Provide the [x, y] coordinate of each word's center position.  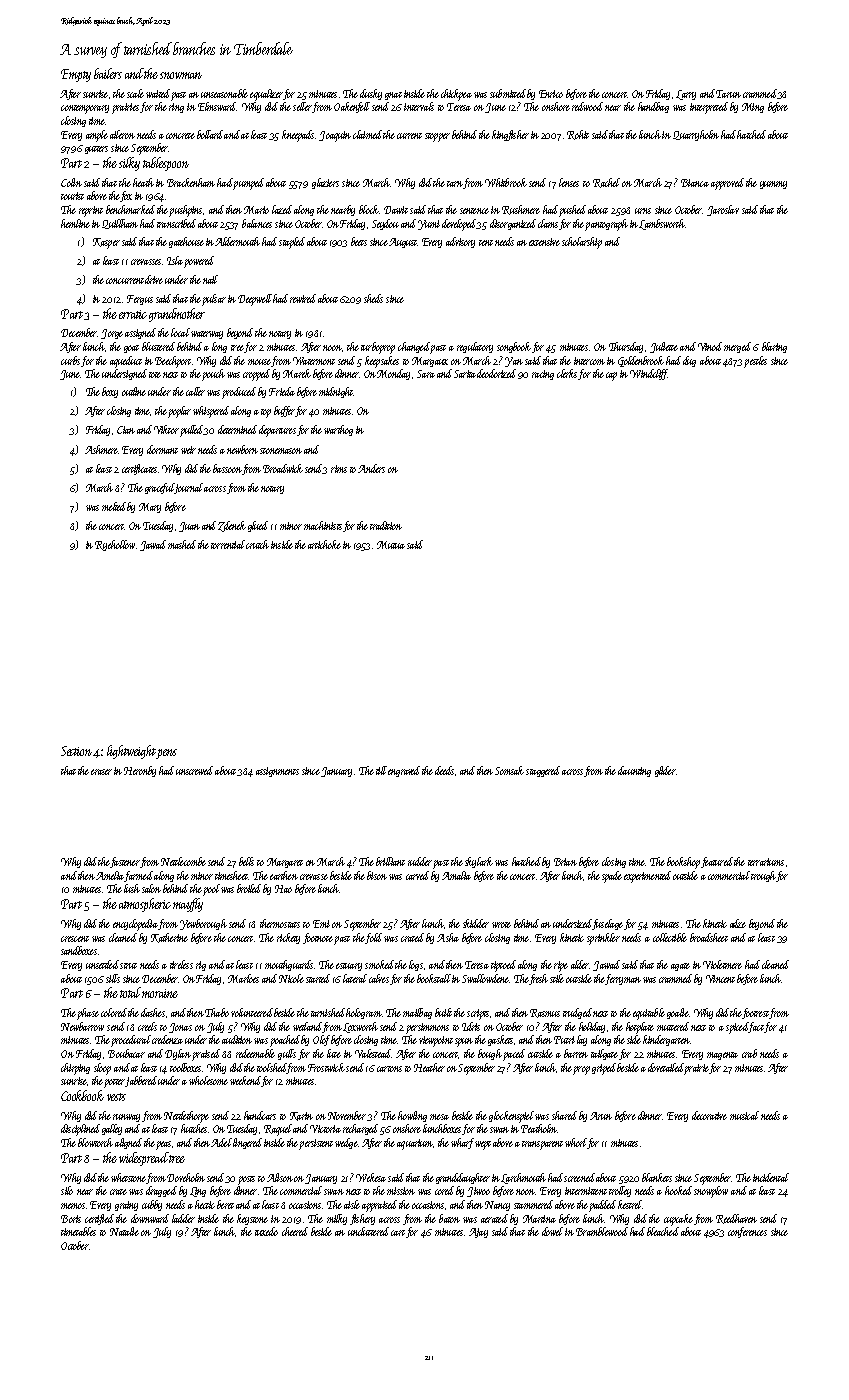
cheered [295, 1231]
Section [77, 751]
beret [225, 1204]
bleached [663, 1231]
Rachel [606, 183]
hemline [75, 223]
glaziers [325, 183]
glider [665, 771]
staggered [543, 771]
